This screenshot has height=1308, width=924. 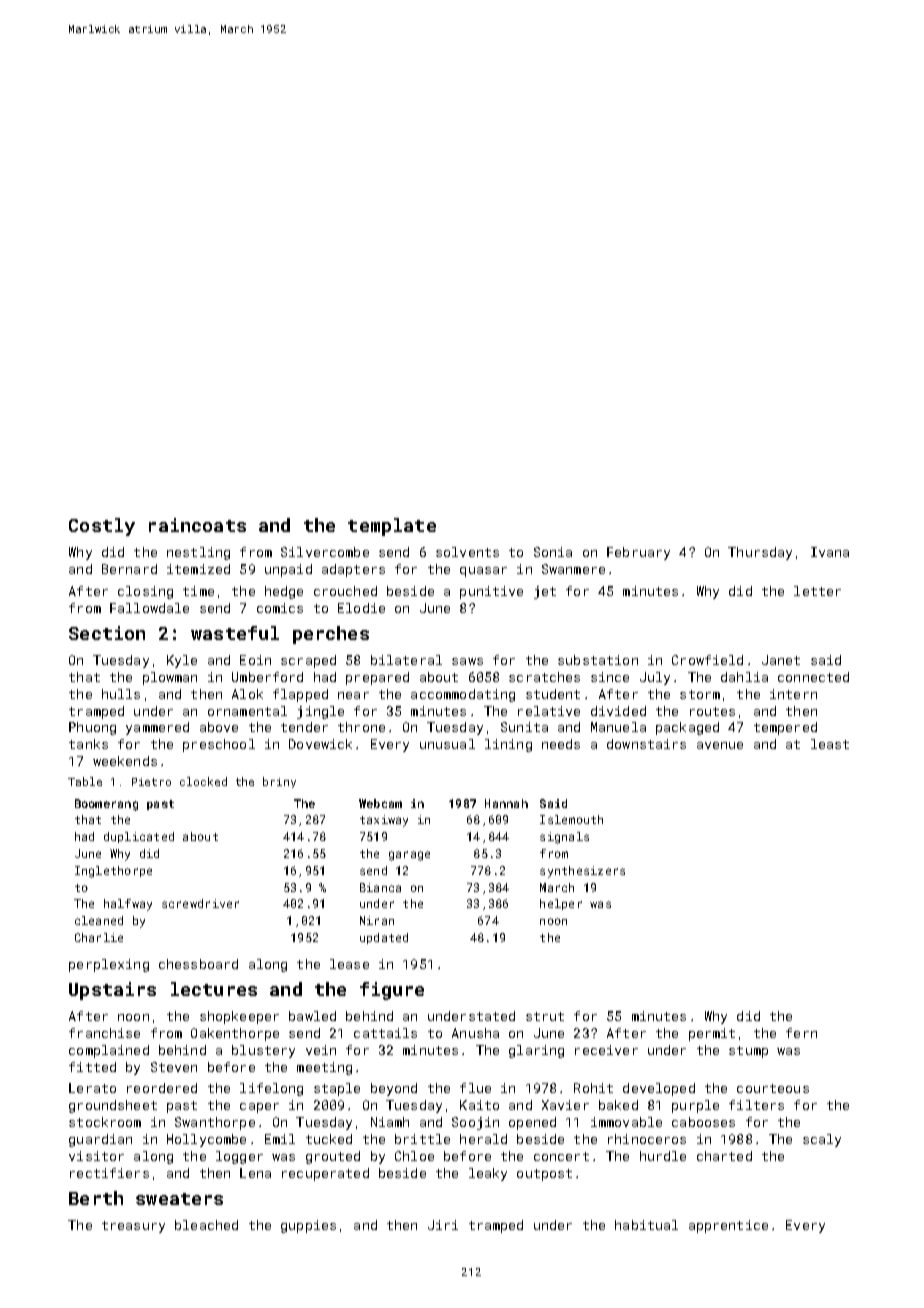 I want to click on Anusha, so click(x=475, y=1033).
